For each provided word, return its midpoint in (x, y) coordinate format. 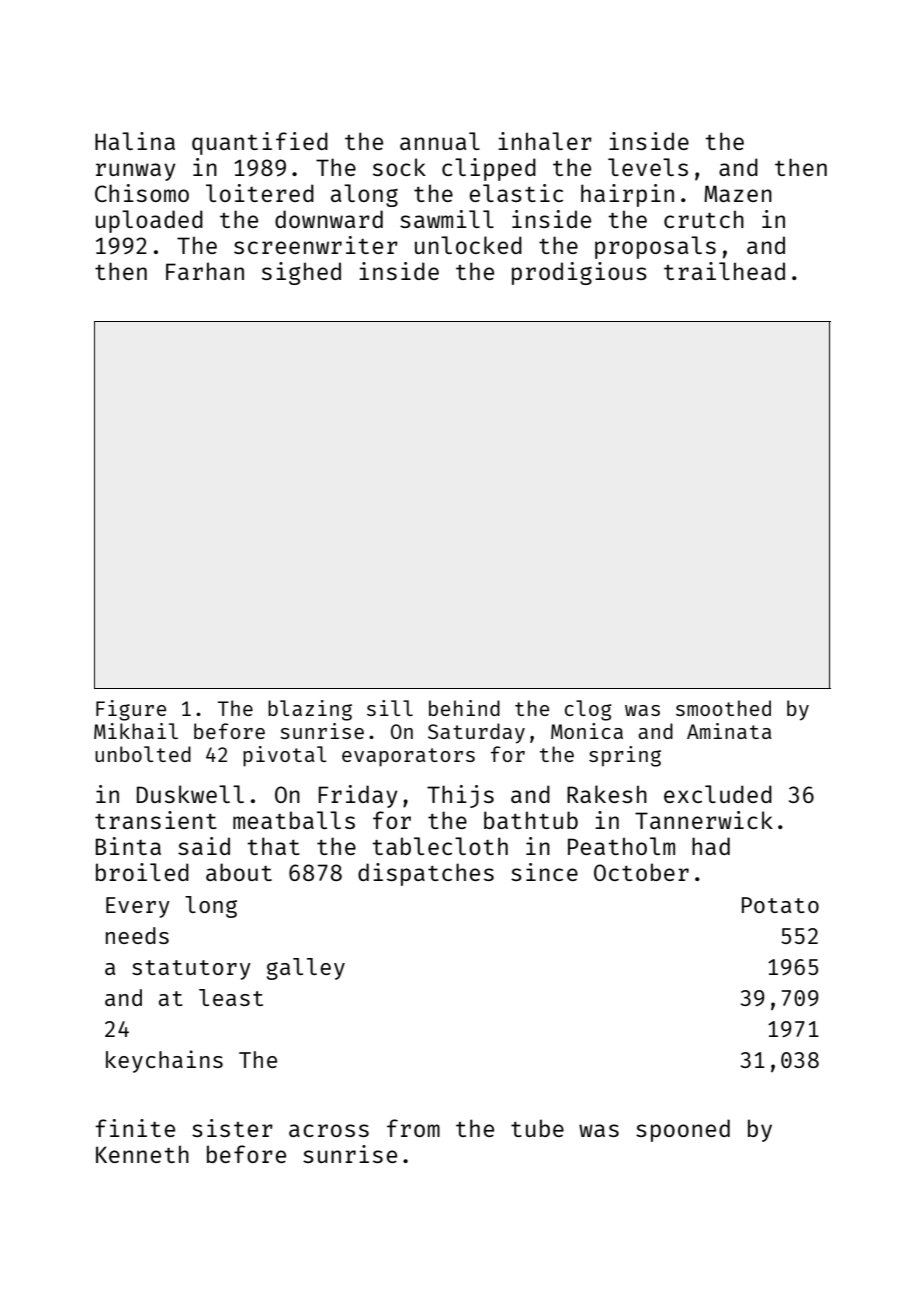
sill (390, 708)
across (329, 1130)
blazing (310, 710)
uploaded (149, 221)
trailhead (724, 271)
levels (648, 167)
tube (537, 1128)
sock (399, 167)
